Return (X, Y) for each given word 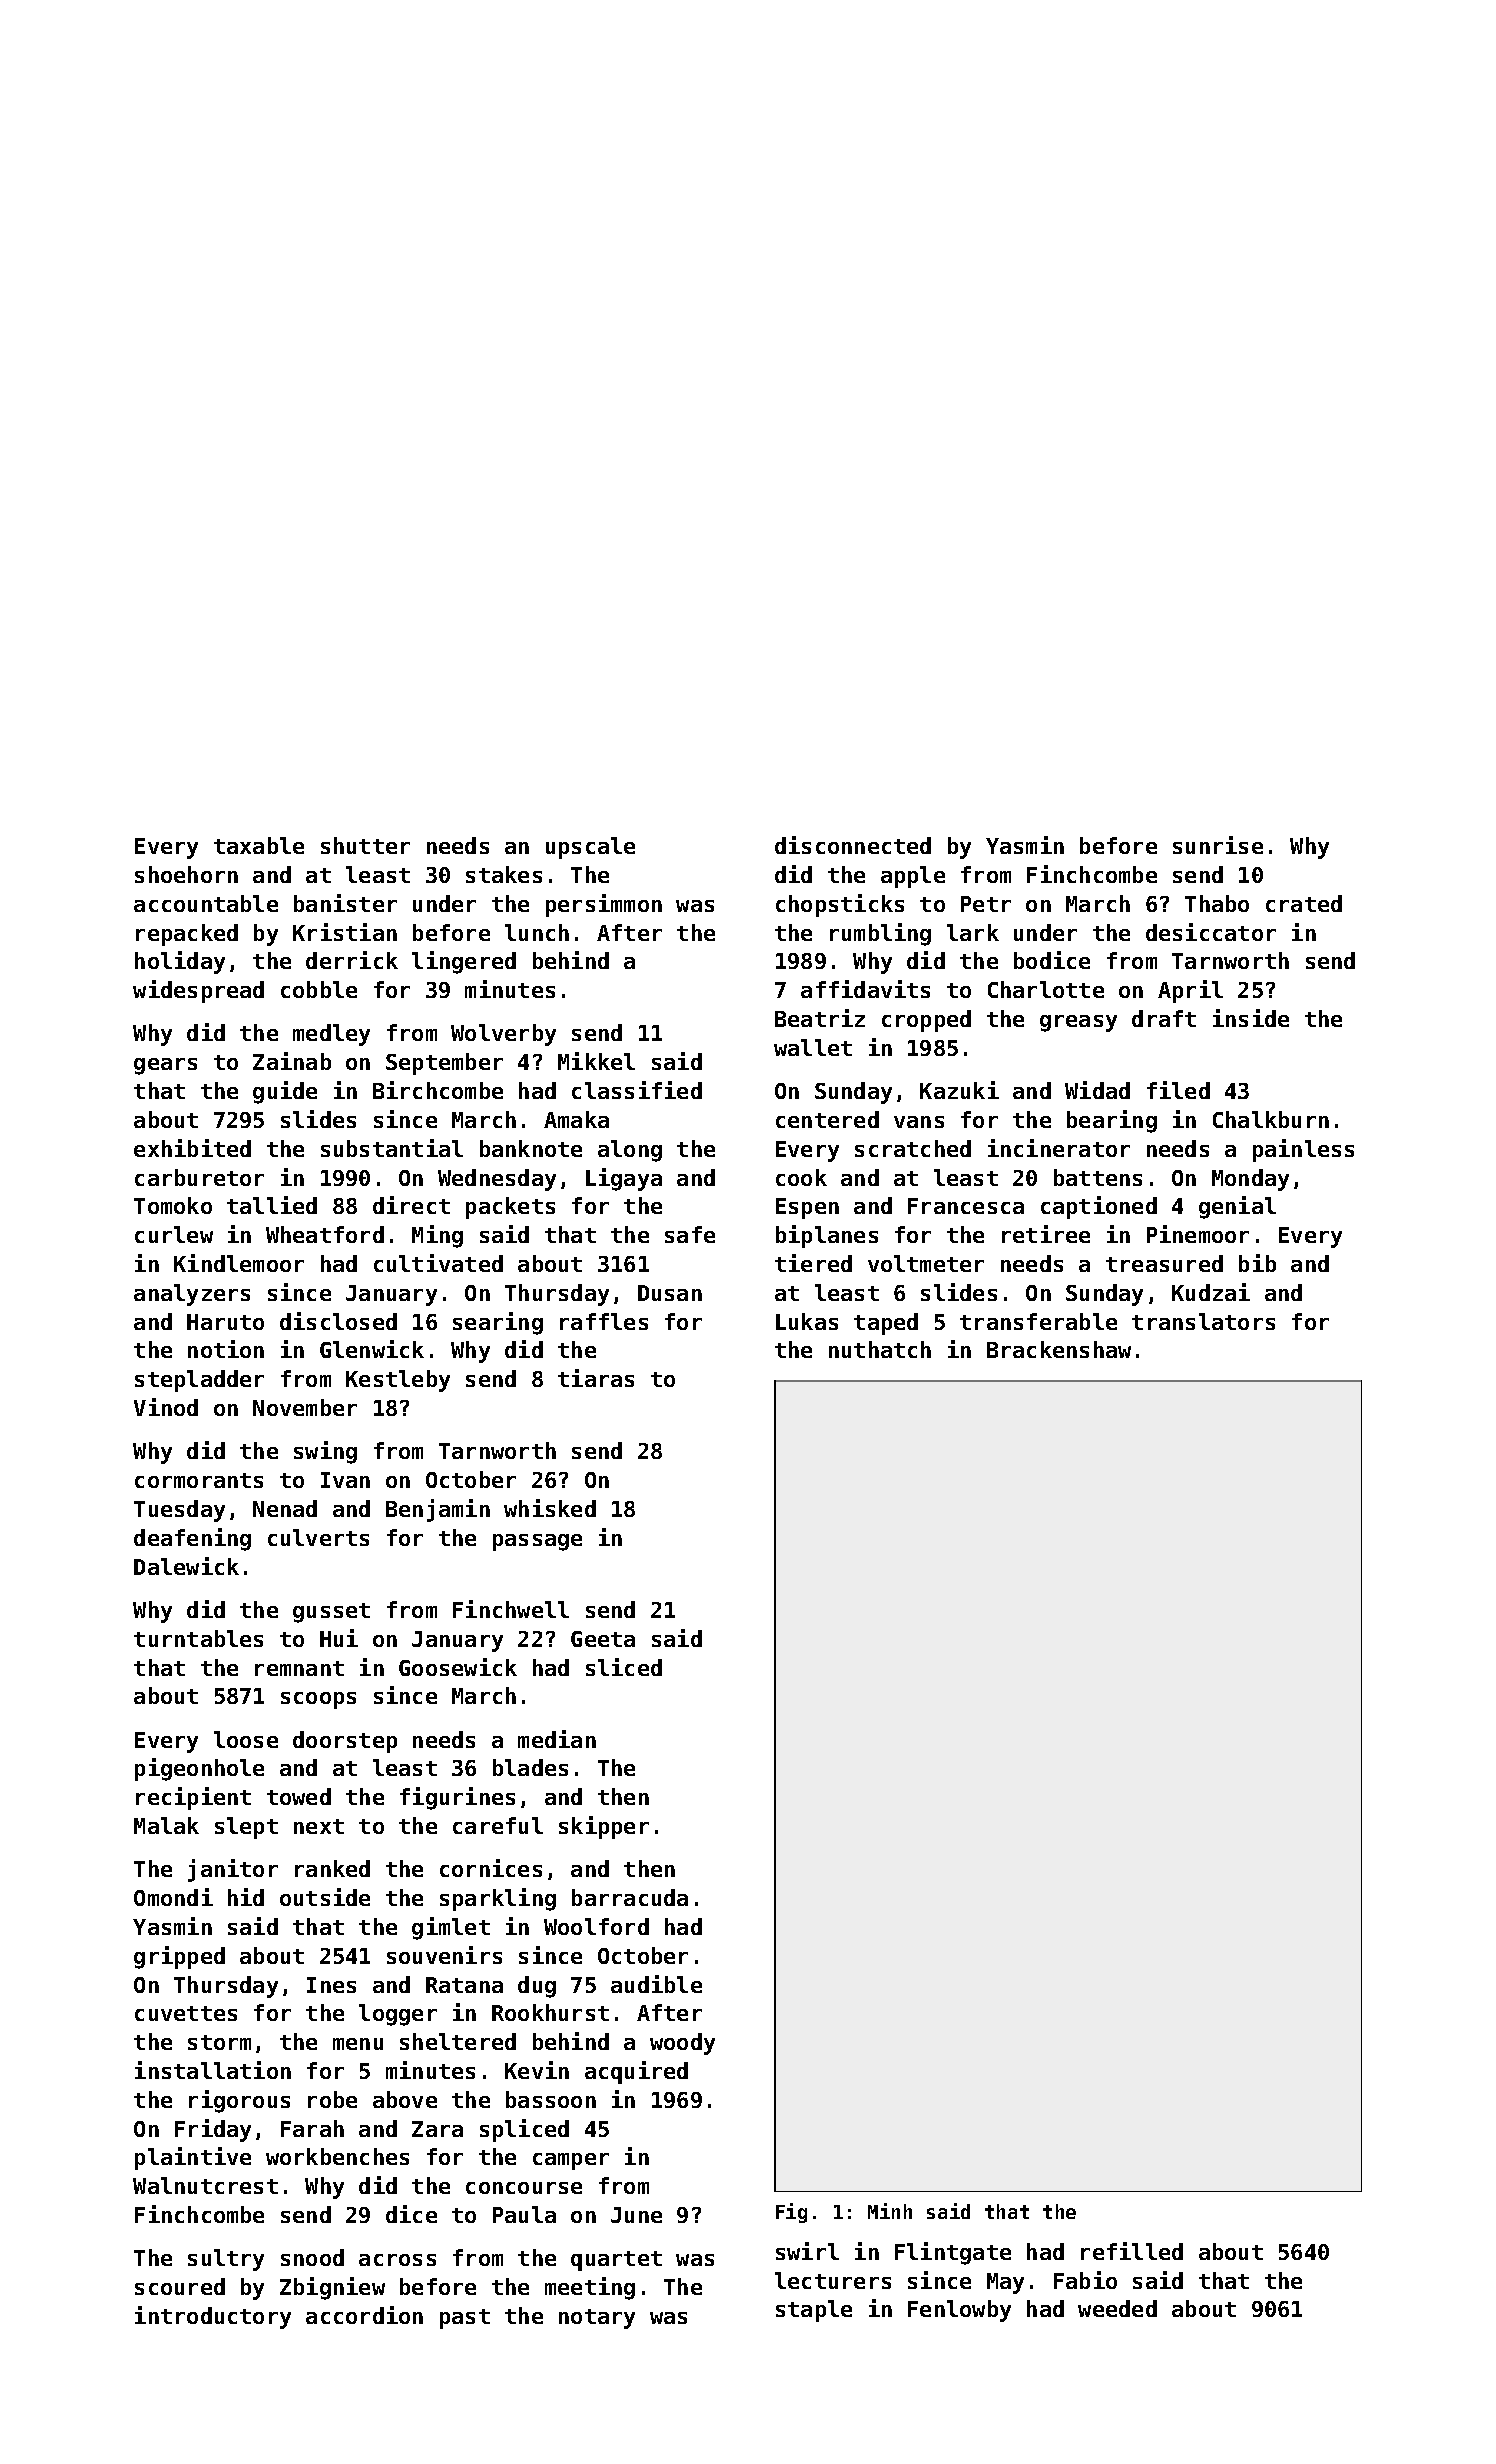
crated (1304, 903)
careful (498, 1825)
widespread (198, 991)
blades (530, 1767)
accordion (364, 2315)
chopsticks (840, 905)
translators (1203, 1321)
